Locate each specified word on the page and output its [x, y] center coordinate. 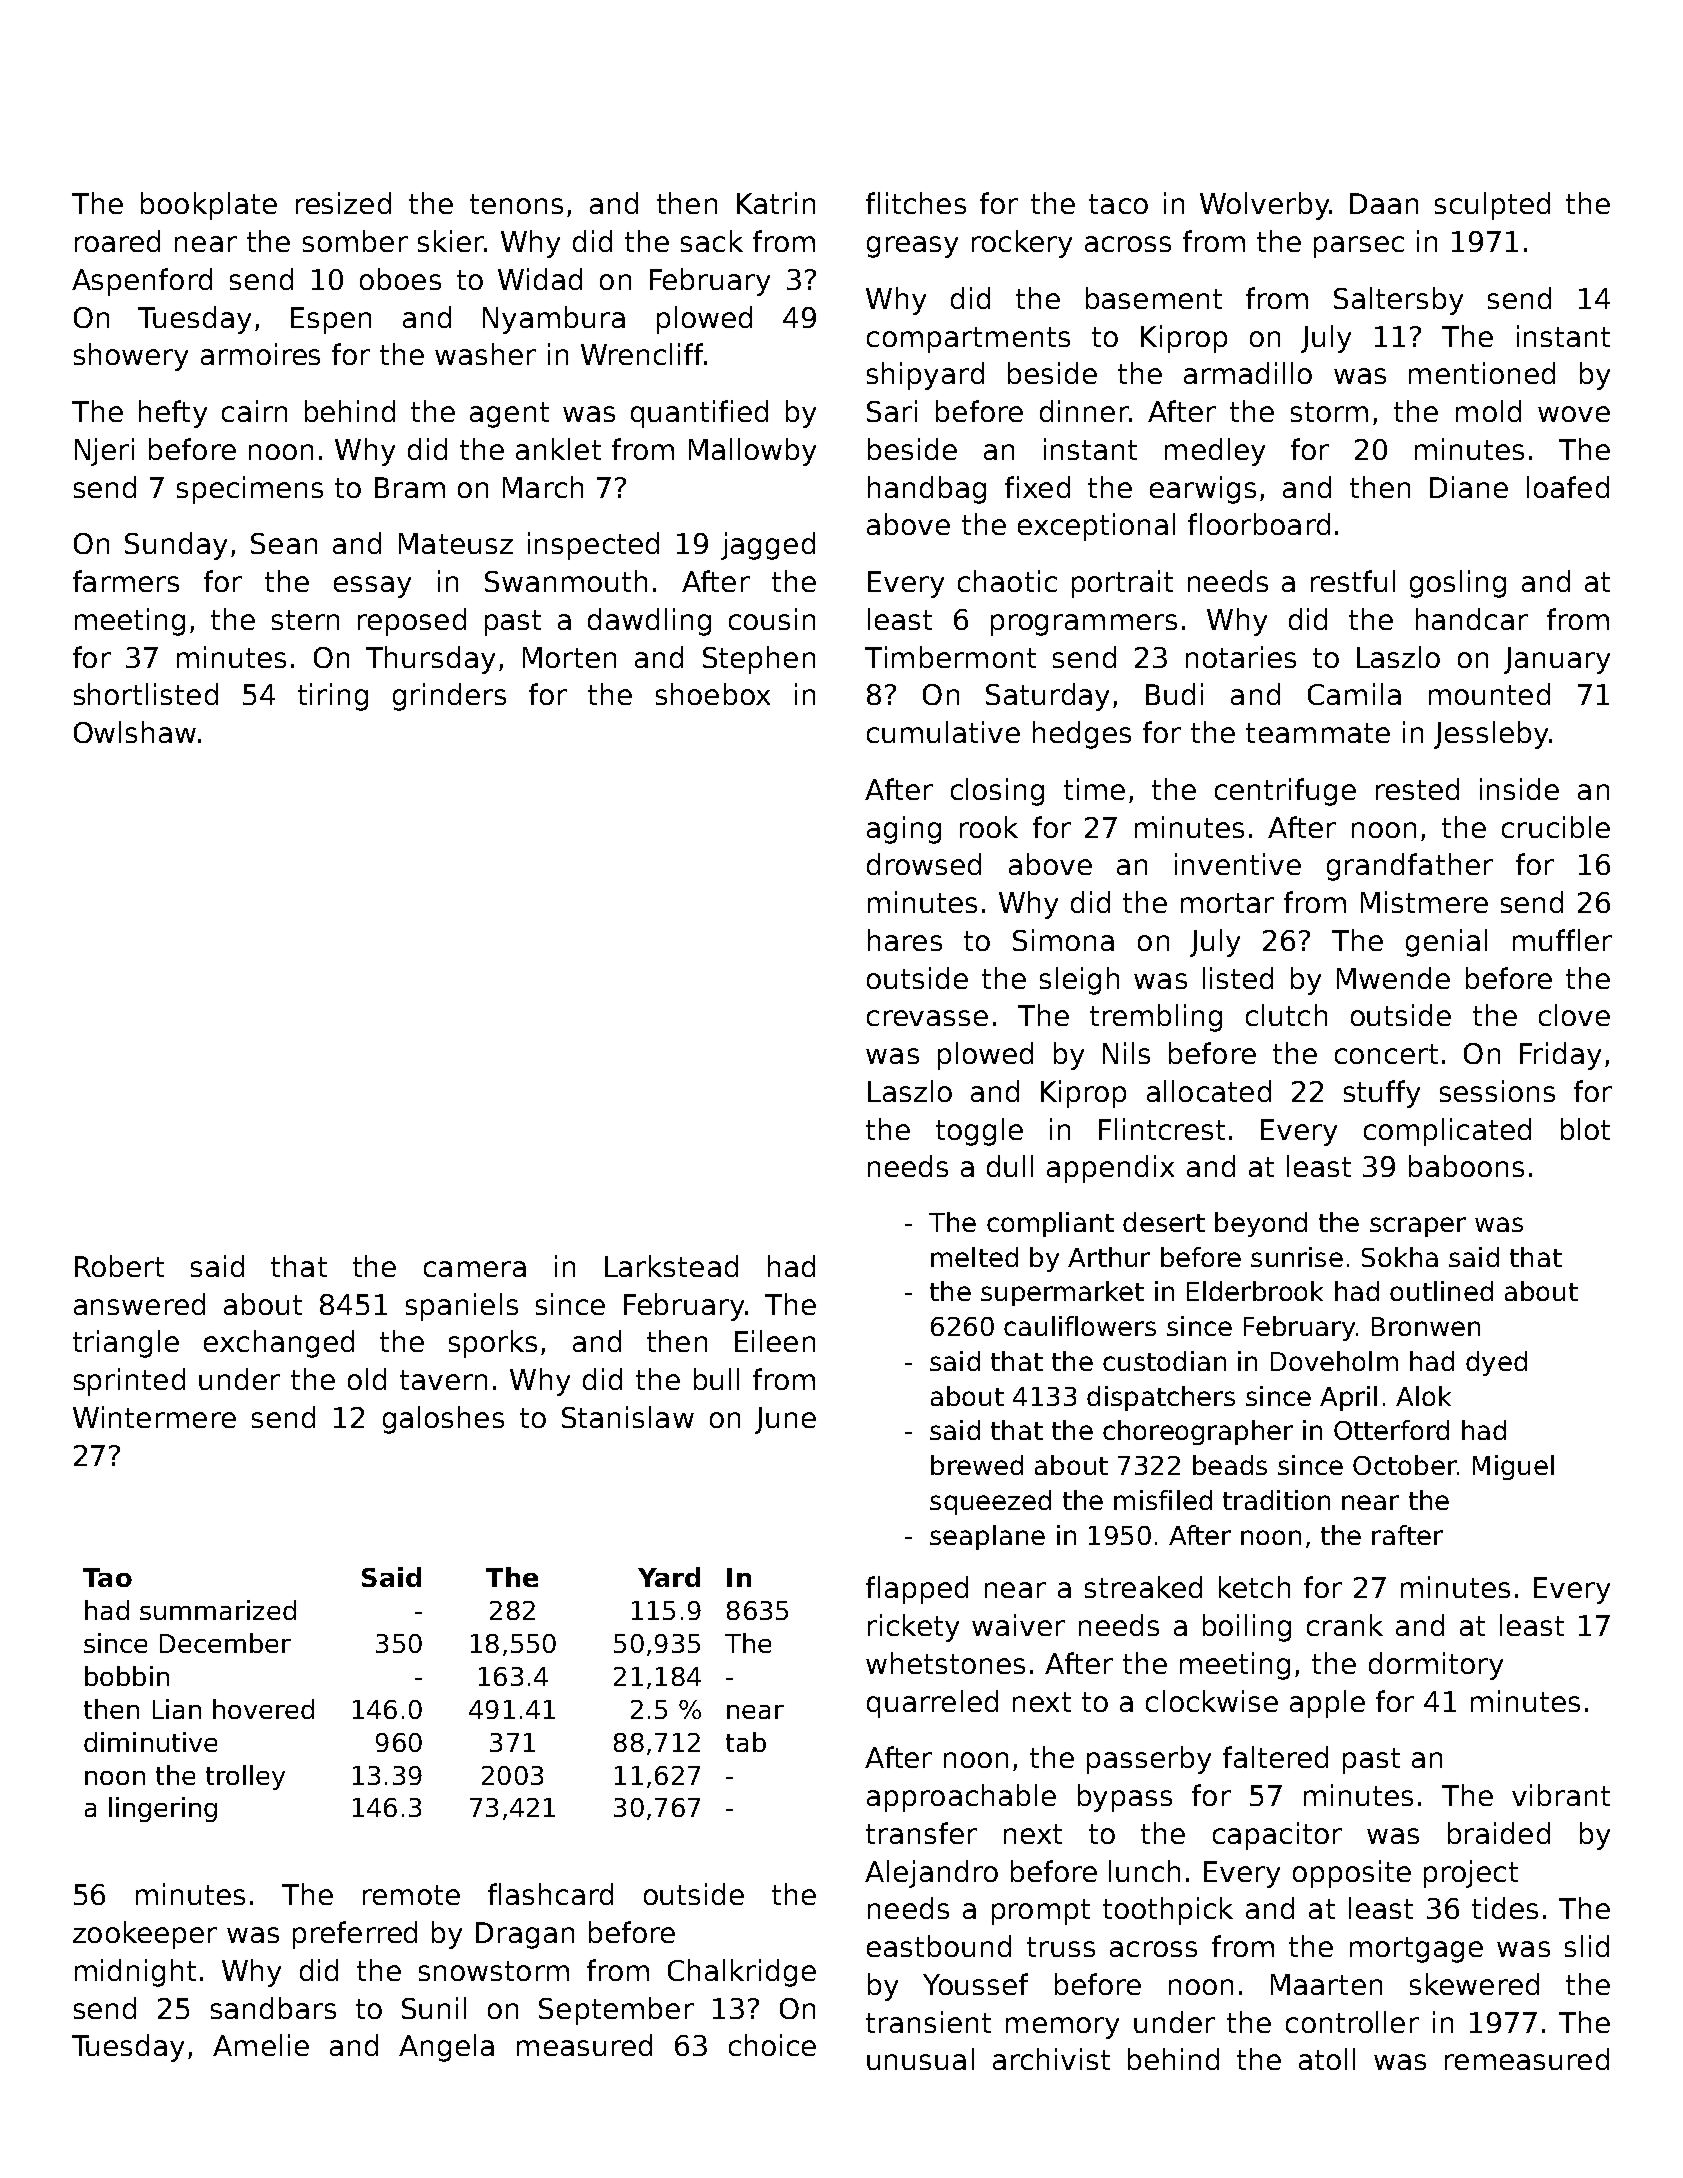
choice [772, 2045]
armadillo [1248, 373]
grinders [449, 697]
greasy [912, 247]
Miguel [1513, 1467]
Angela [446, 2048]
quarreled [932, 1704]
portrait [1122, 584]
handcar [1472, 619]
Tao [107, 1577]
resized [343, 203]
